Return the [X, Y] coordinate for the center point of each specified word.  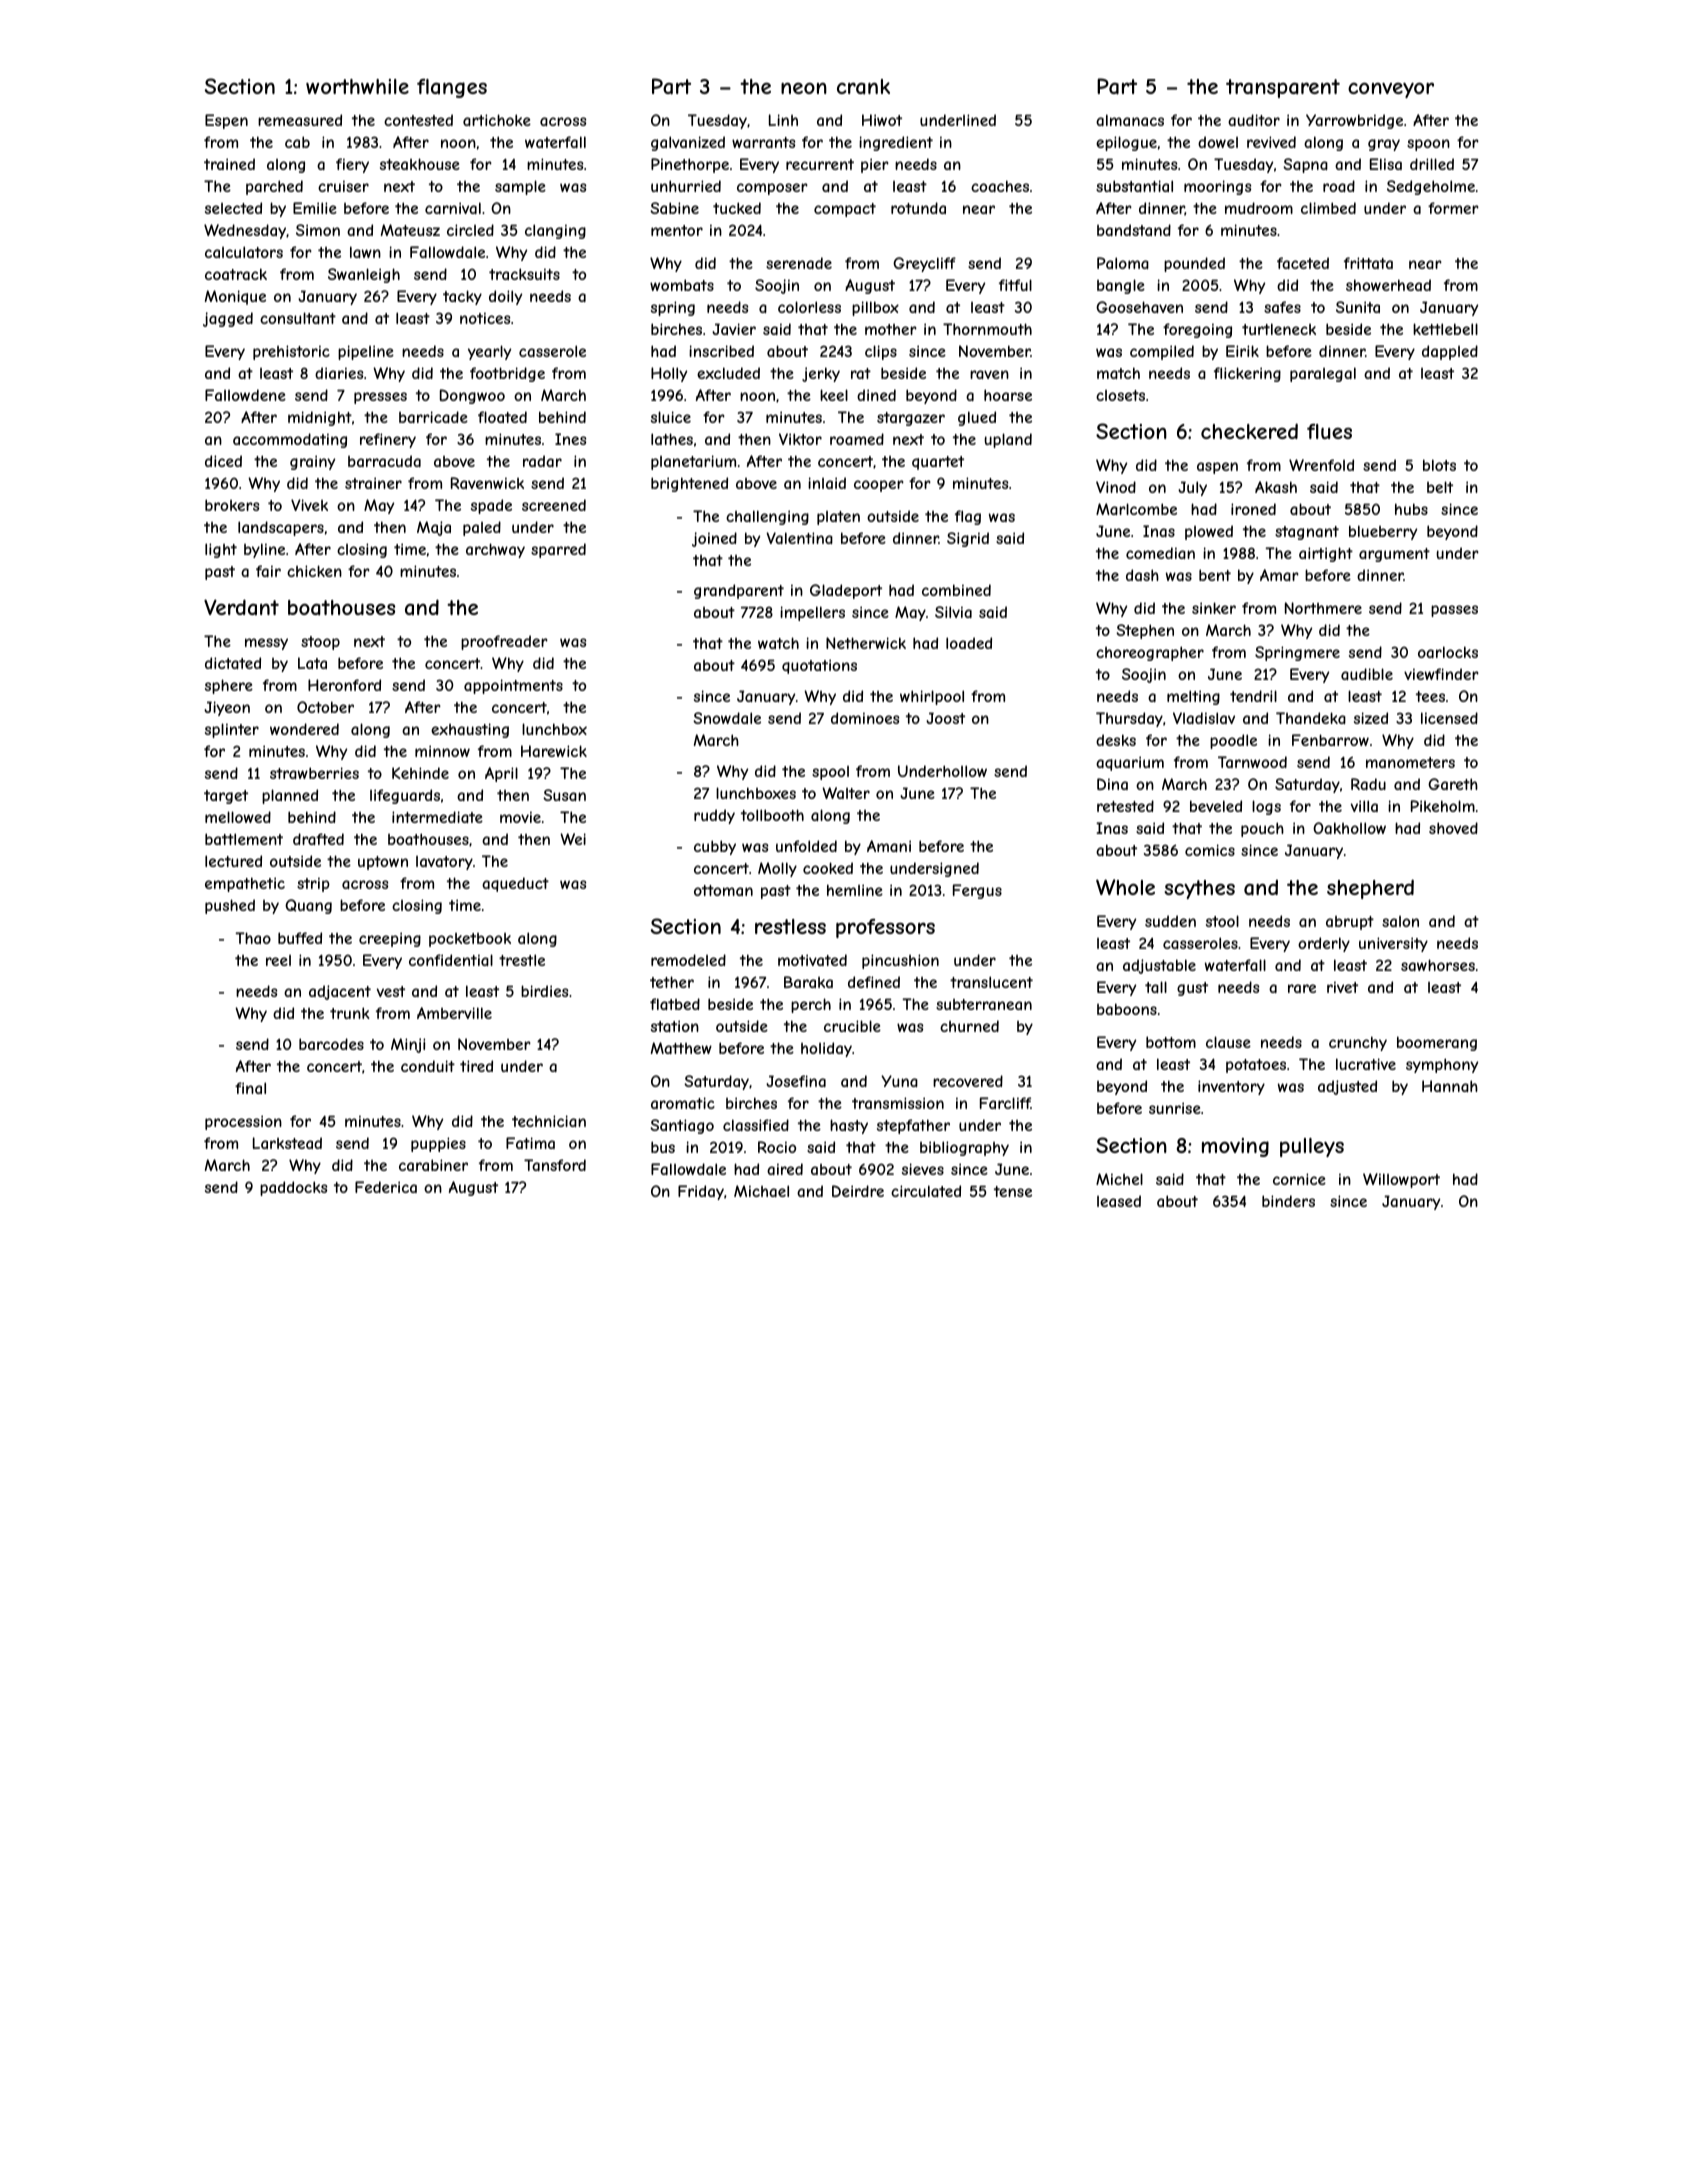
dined [876, 395]
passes [1454, 611]
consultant [298, 318]
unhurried [686, 186]
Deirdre [858, 1191]
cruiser [343, 186]
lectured [233, 861]
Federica [386, 1187]
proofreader [504, 642]
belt [1440, 487]
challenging [767, 517]
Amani [889, 846]
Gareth [1453, 784]
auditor [1254, 120]
